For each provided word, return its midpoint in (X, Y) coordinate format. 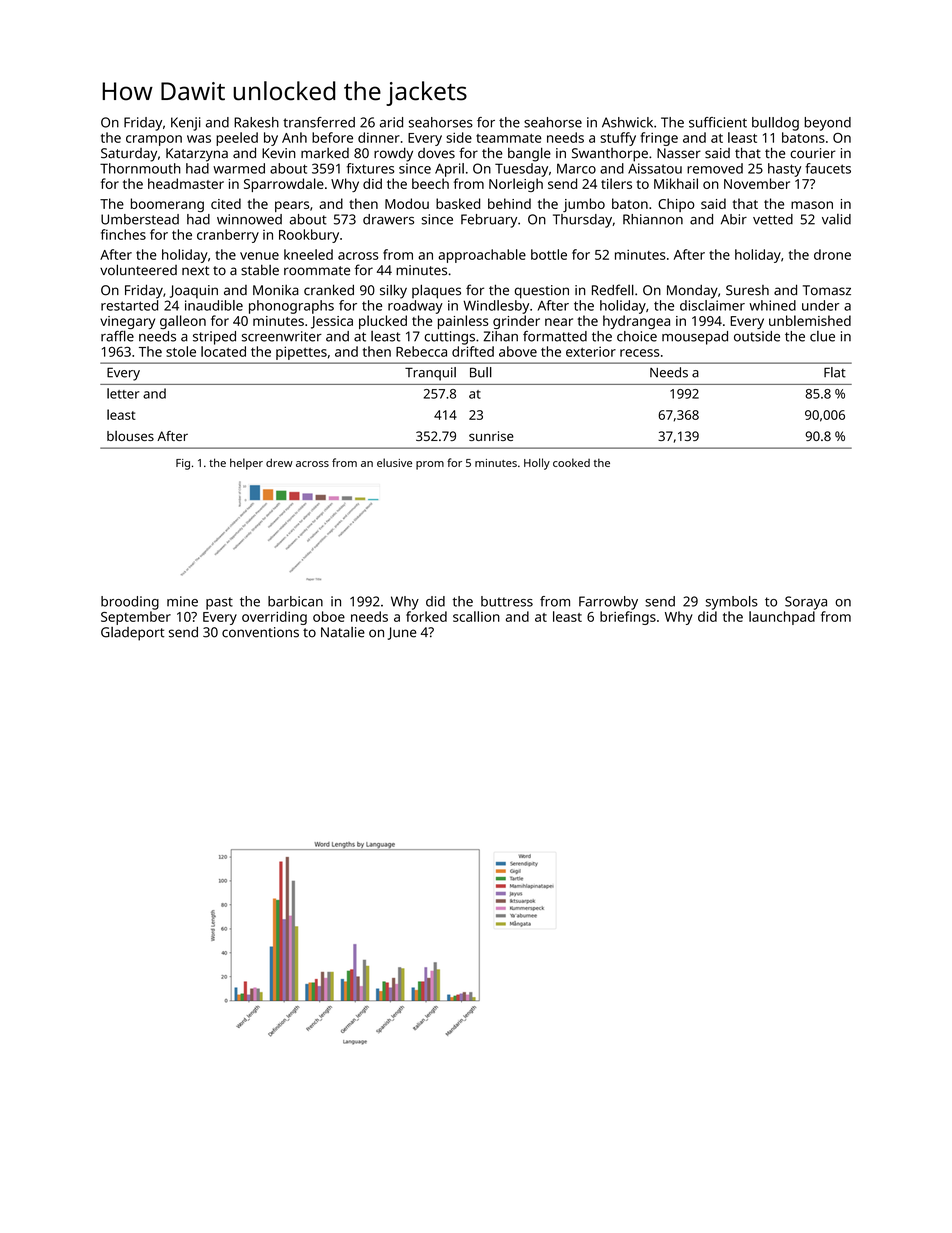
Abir (734, 219)
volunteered (138, 270)
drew (279, 462)
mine (182, 601)
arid (391, 122)
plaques (436, 291)
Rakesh (256, 122)
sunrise (491, 436)
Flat (835, 372)
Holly (537, 464)
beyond (827, 124)
